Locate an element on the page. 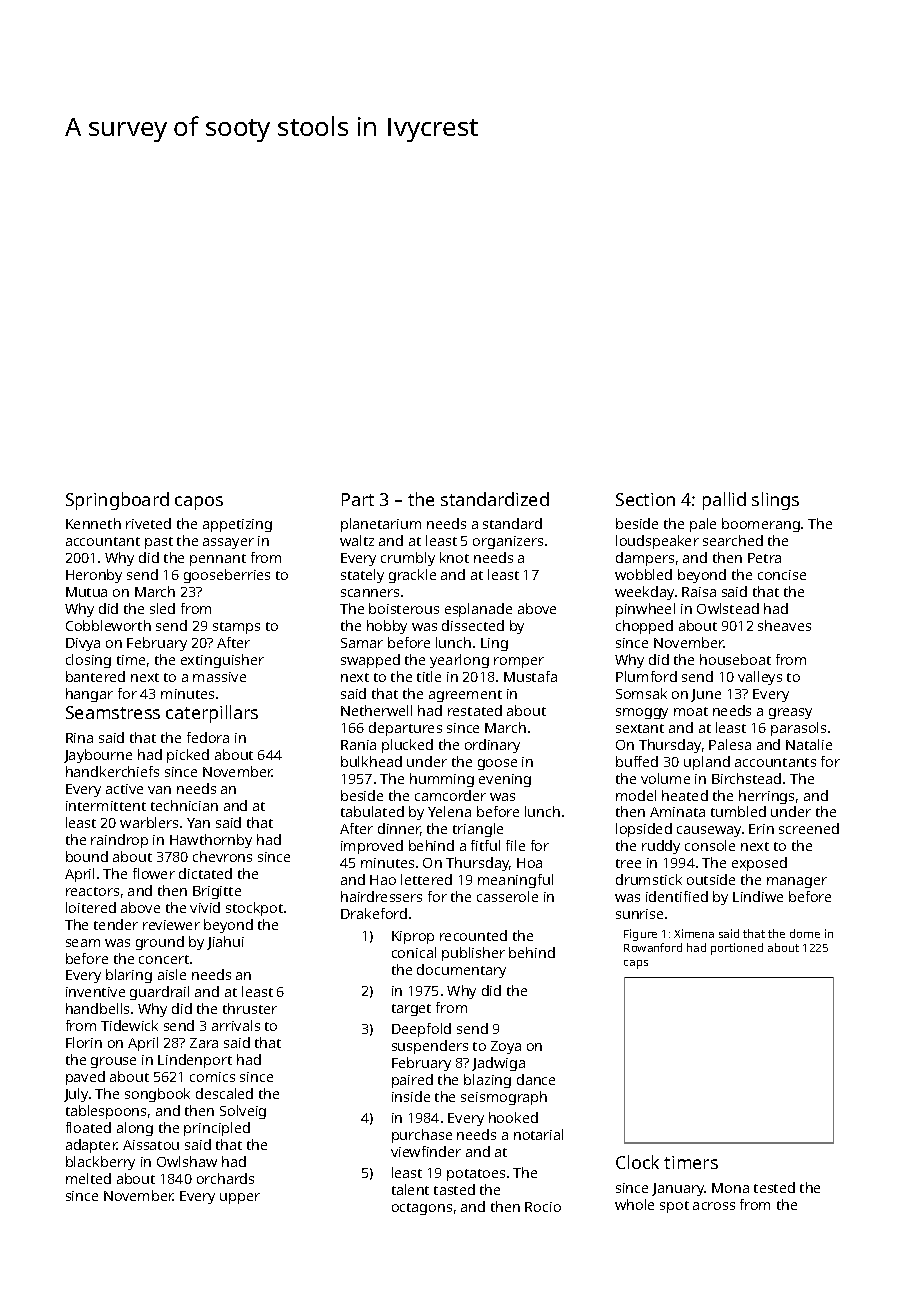  Natalie is located at coordinates (809, 744).
